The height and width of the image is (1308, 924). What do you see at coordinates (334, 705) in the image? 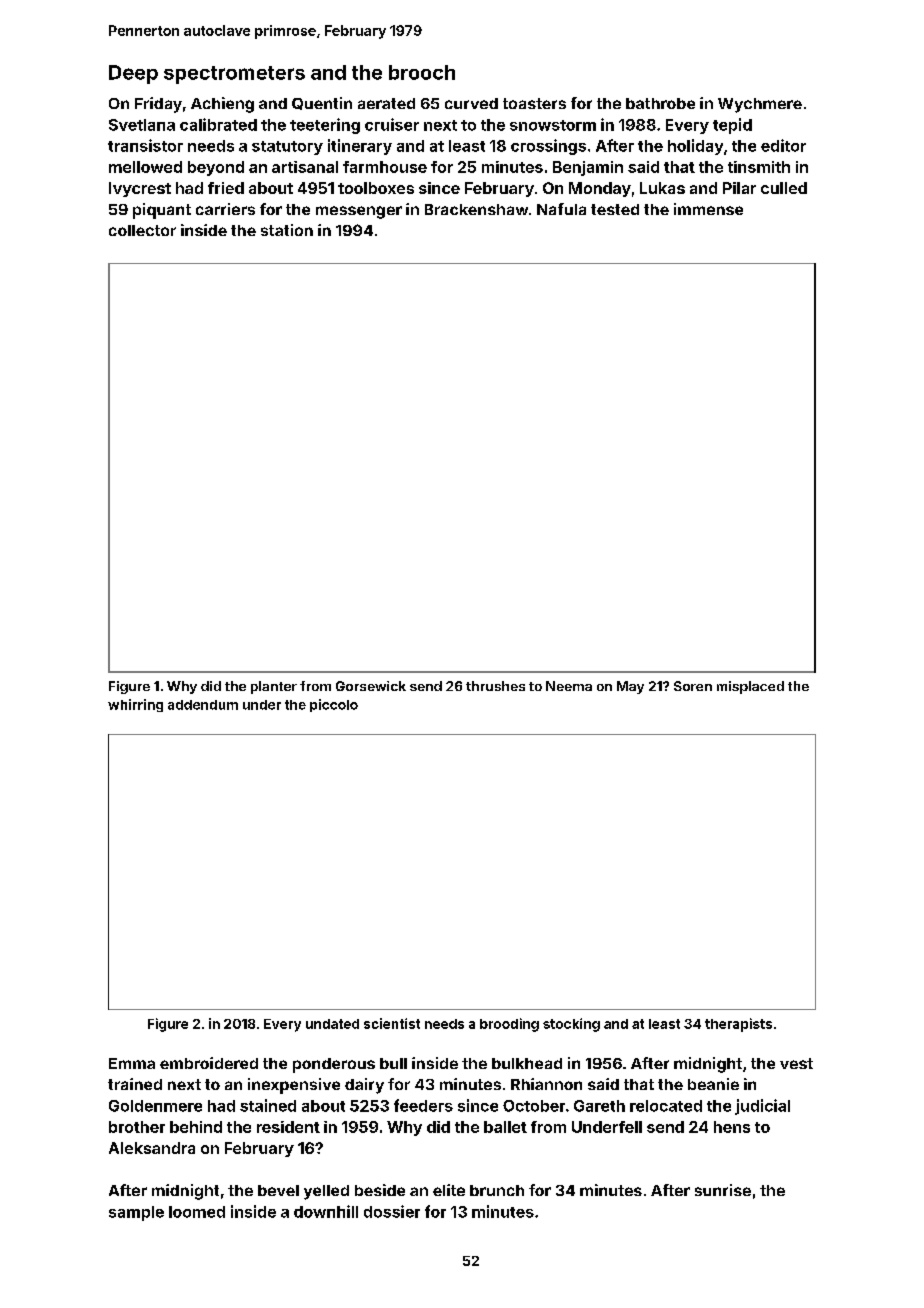
I see `piccolo` at bounding box center [334, 705].
